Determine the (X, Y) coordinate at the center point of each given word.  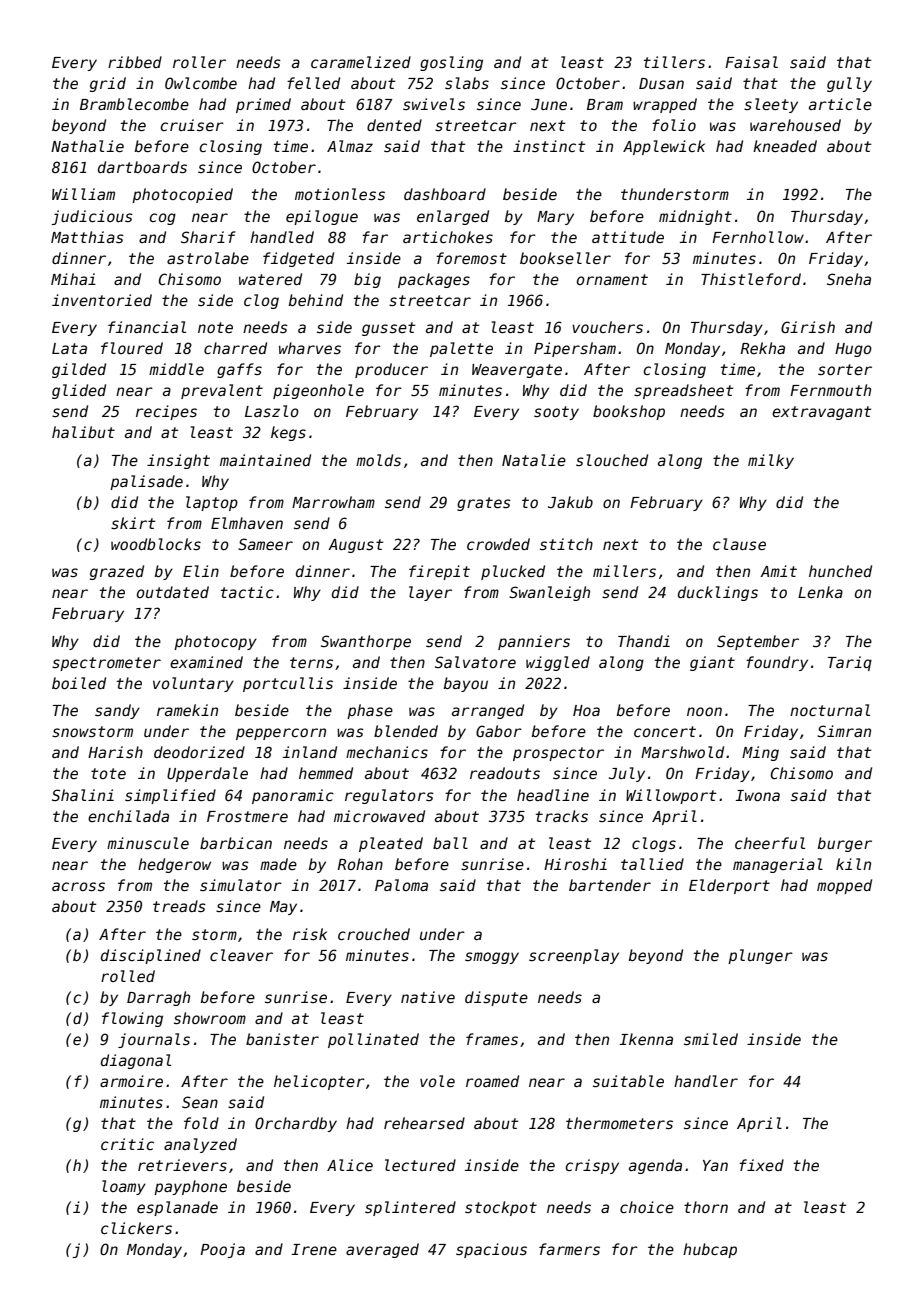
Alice (350, 1165)
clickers (136, 1228)
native (428, 997)
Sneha (849, 279)
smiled (711, 1039)
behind (316, 300)
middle (176, 369)
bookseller (565, 258)
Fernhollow (758, 237)
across (78, 886)
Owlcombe (201, 83)
